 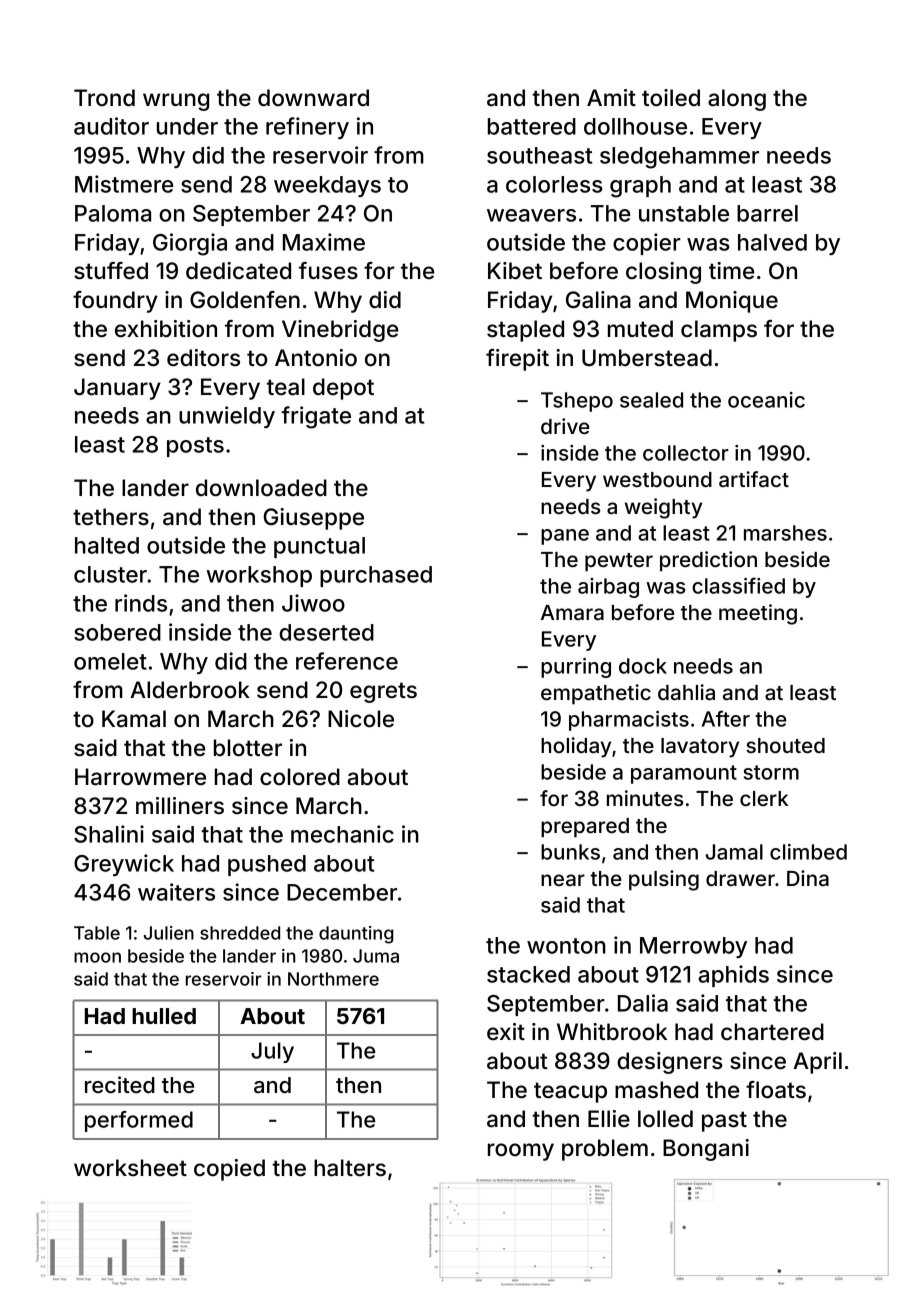 I want to click on oceanic, so click(x=766, y=400).
